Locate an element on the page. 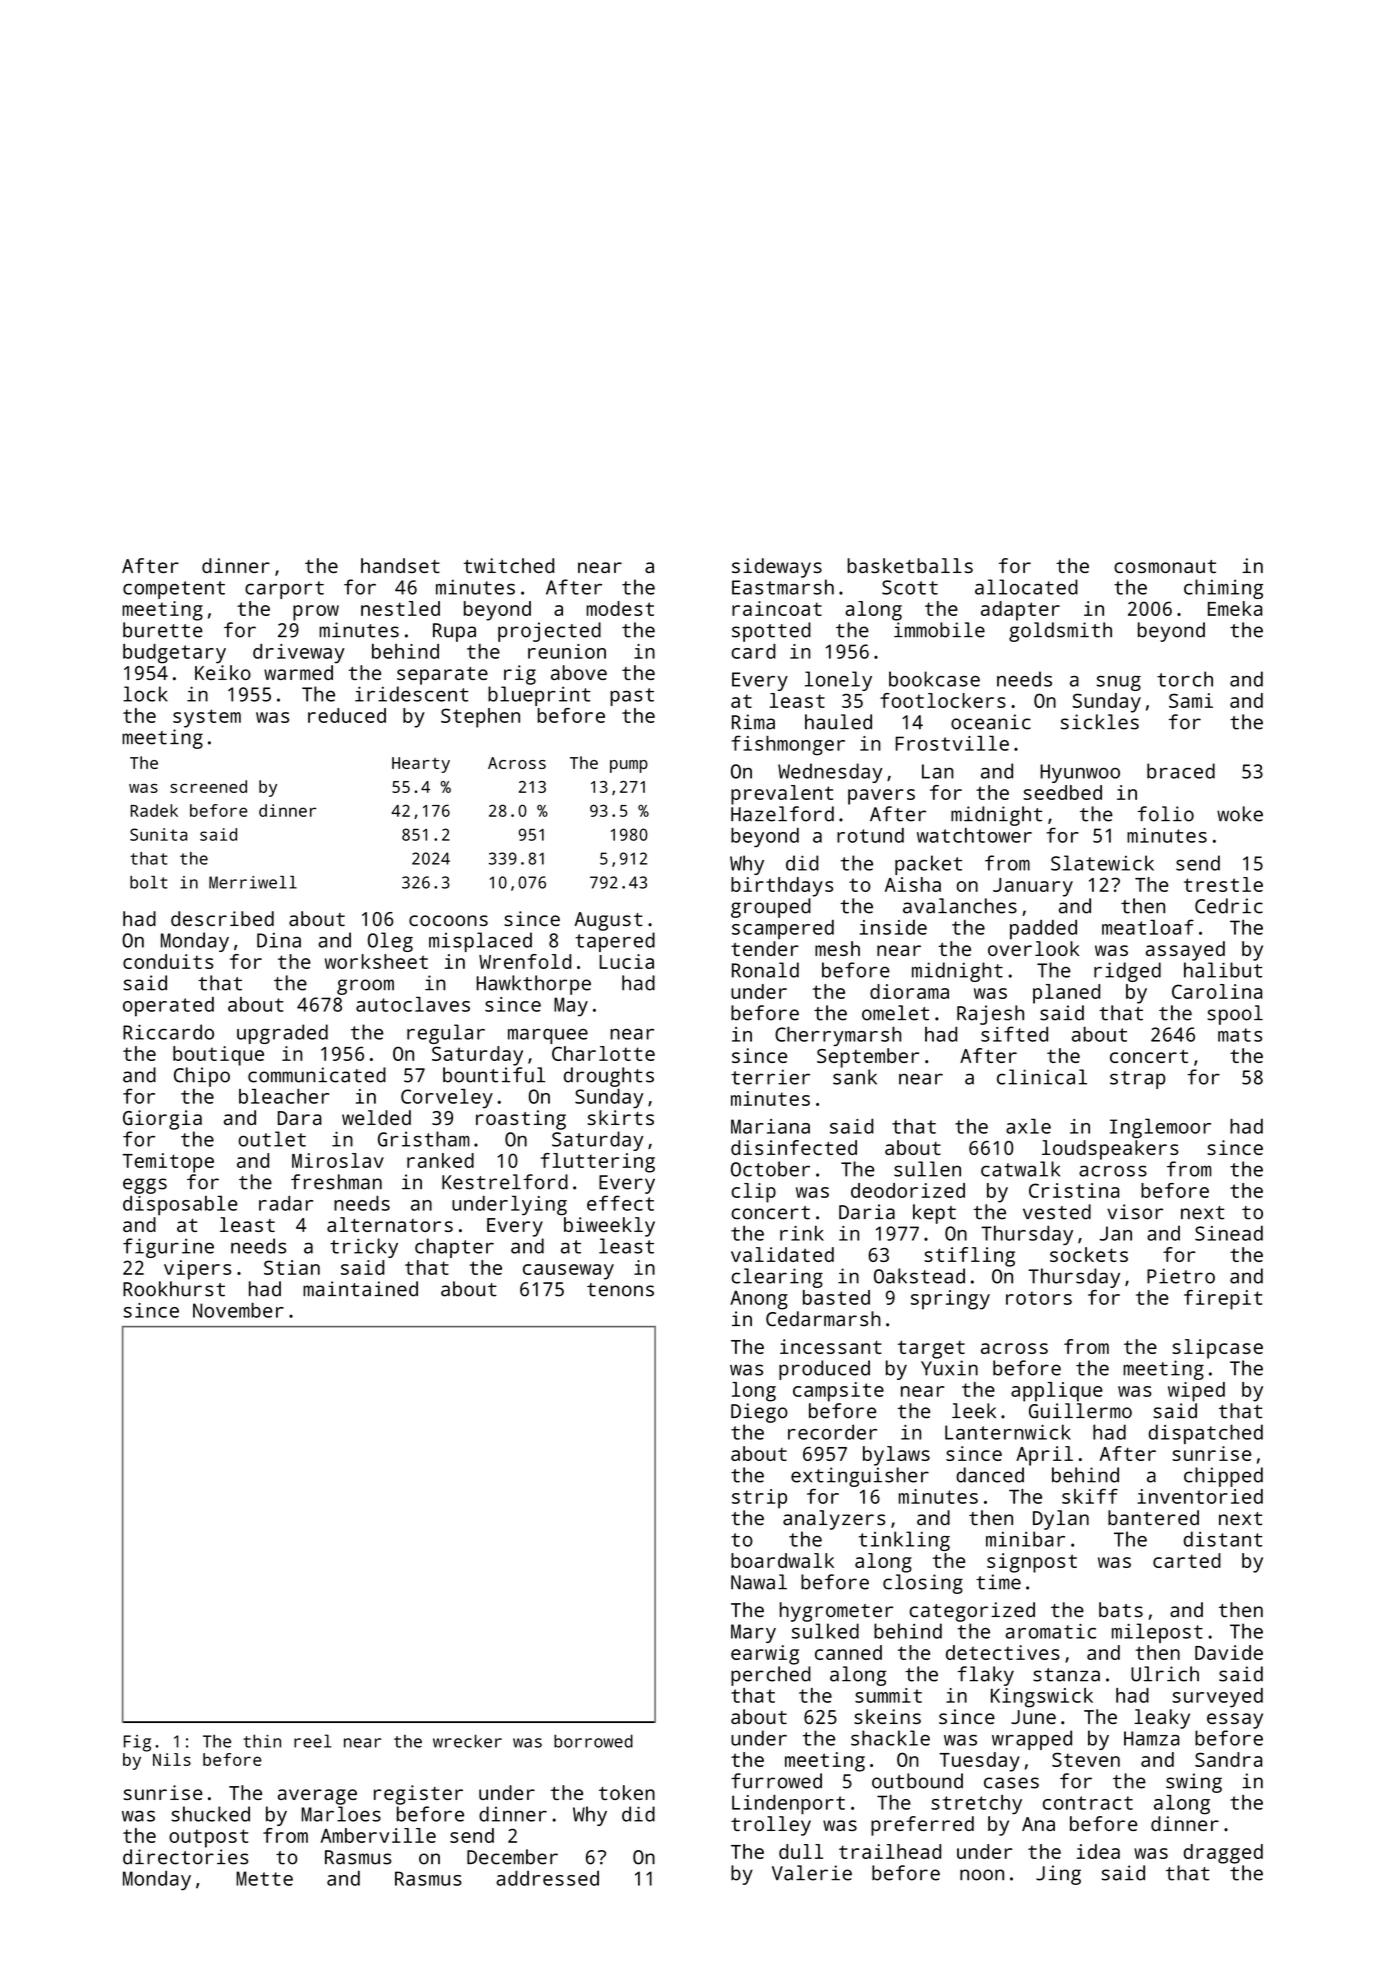 The width and height of the image is (1386, 1969). Cedric is located at coordinates (1229, 906).
